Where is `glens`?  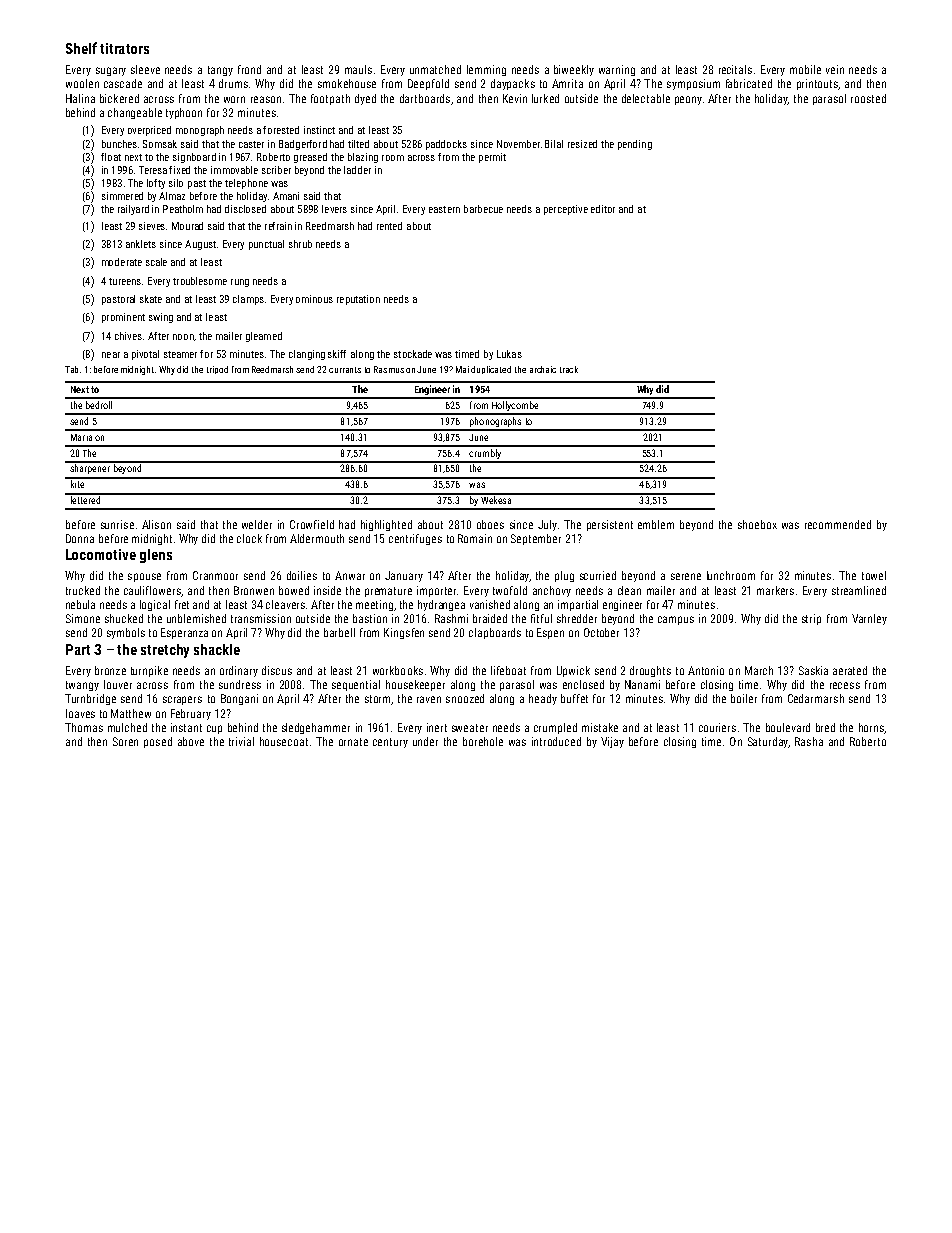 glens is located at coordinates (156, 556).
